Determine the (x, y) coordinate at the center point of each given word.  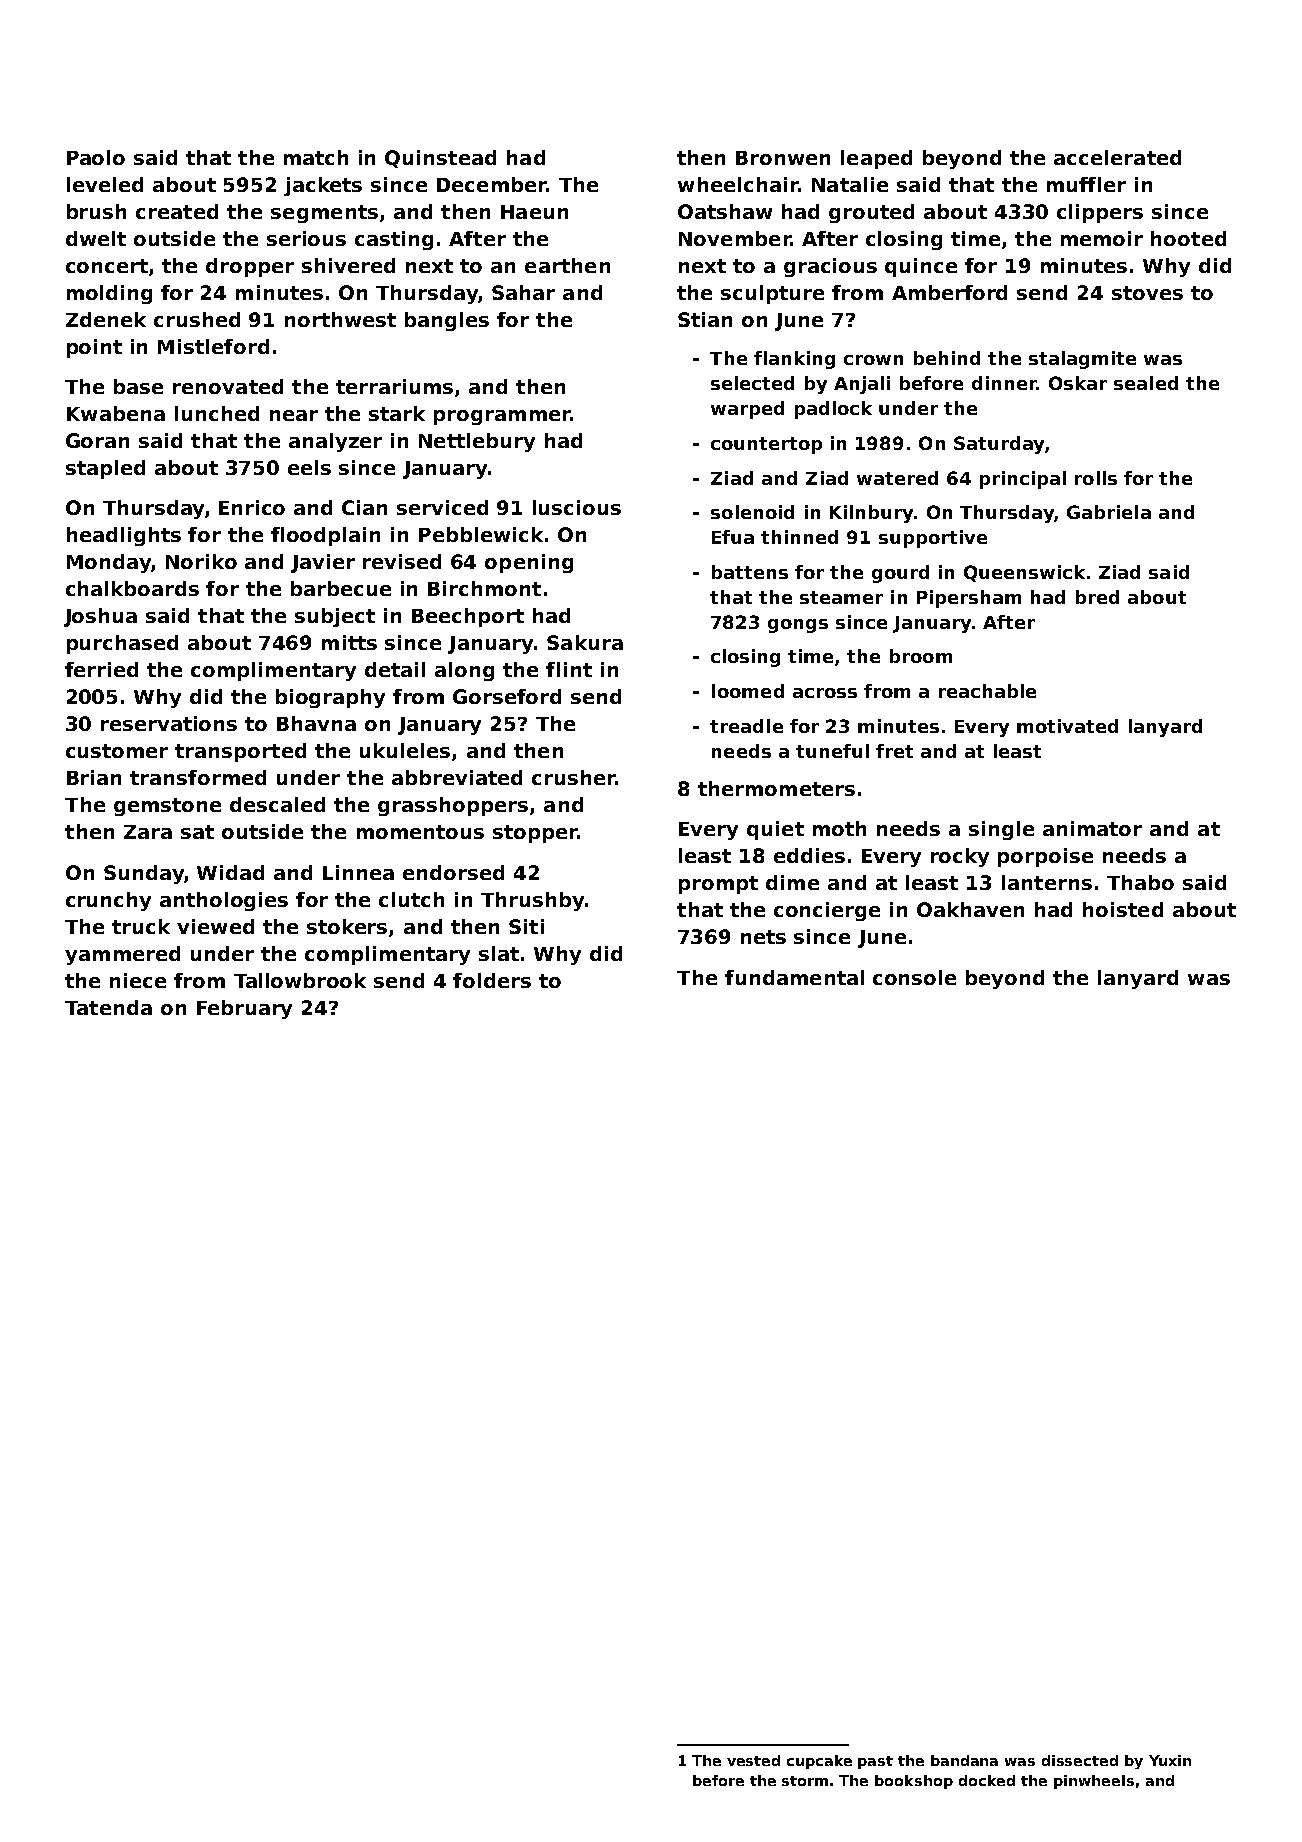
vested (753, 1760)
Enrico (252, 507)
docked (987, 1780)
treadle (746, 726)
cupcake (819, 1762)
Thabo (1140, 882)
